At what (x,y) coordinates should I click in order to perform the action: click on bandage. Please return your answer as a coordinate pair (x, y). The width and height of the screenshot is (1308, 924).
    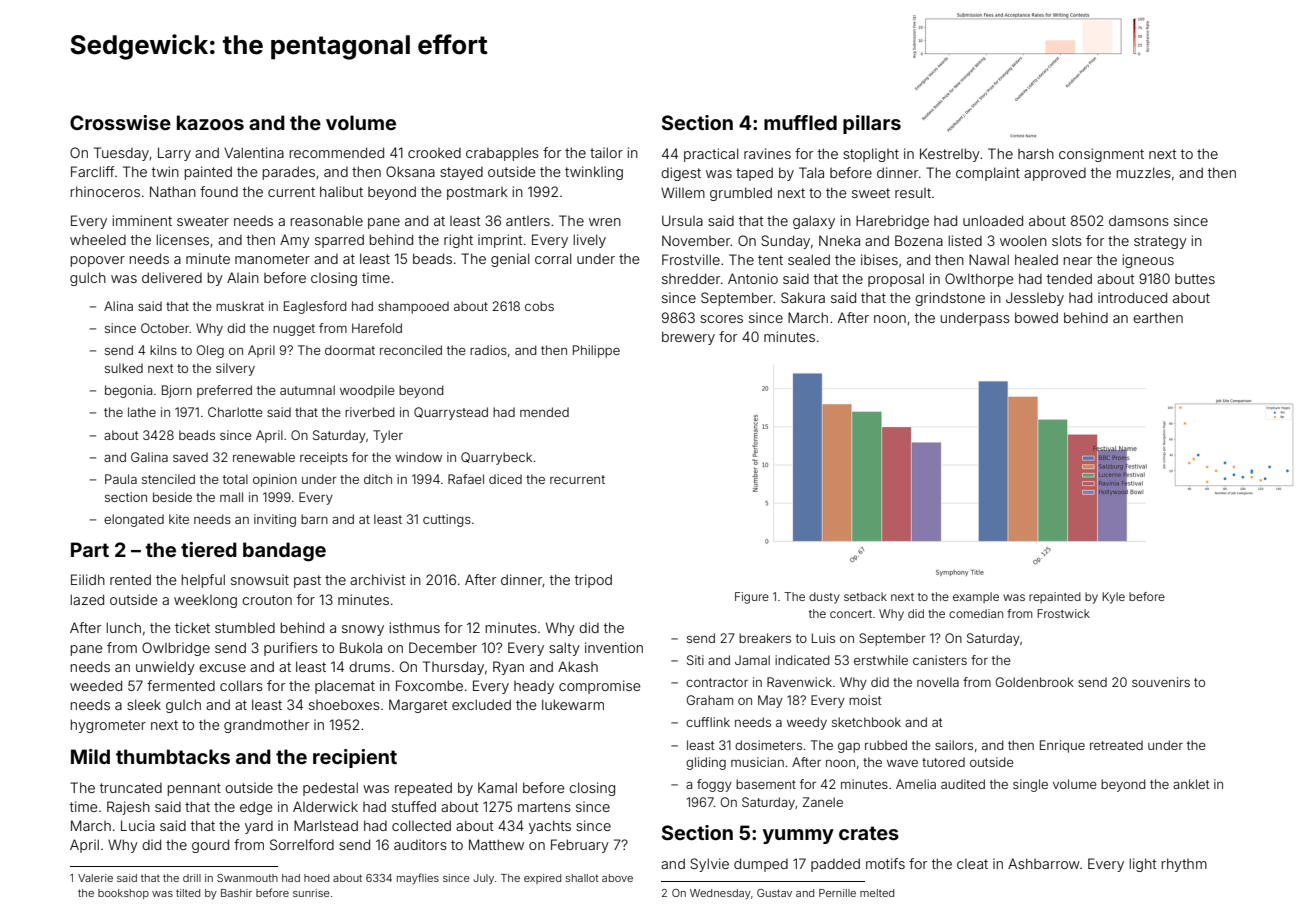
    Looking at the image, I should click on (284, 552).
